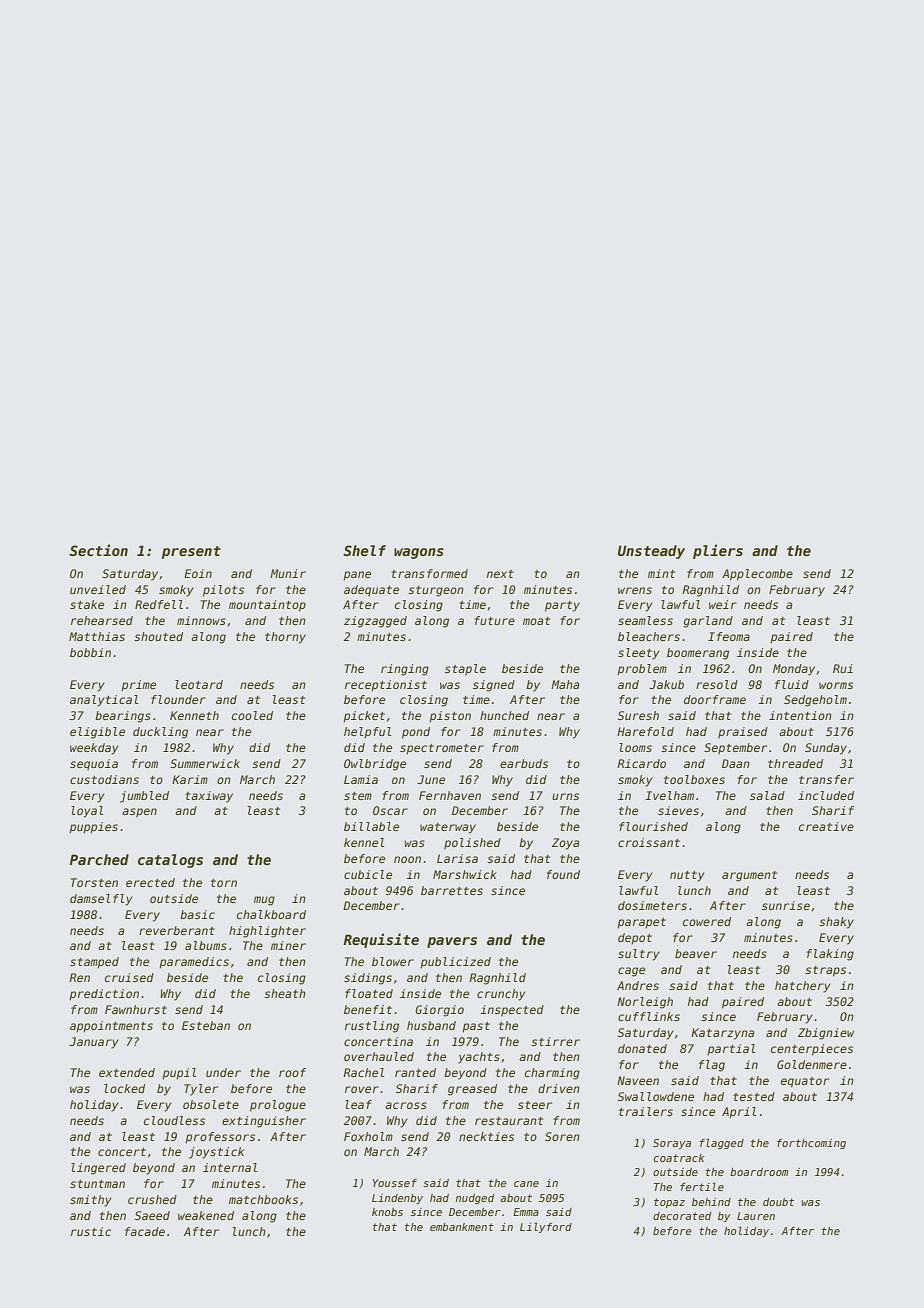 Image resolution: width=924 pixels, height=1308 pixels. Describe the element at coordinates (486, 1136) in the screenshot. I see `neckties` at that location.
